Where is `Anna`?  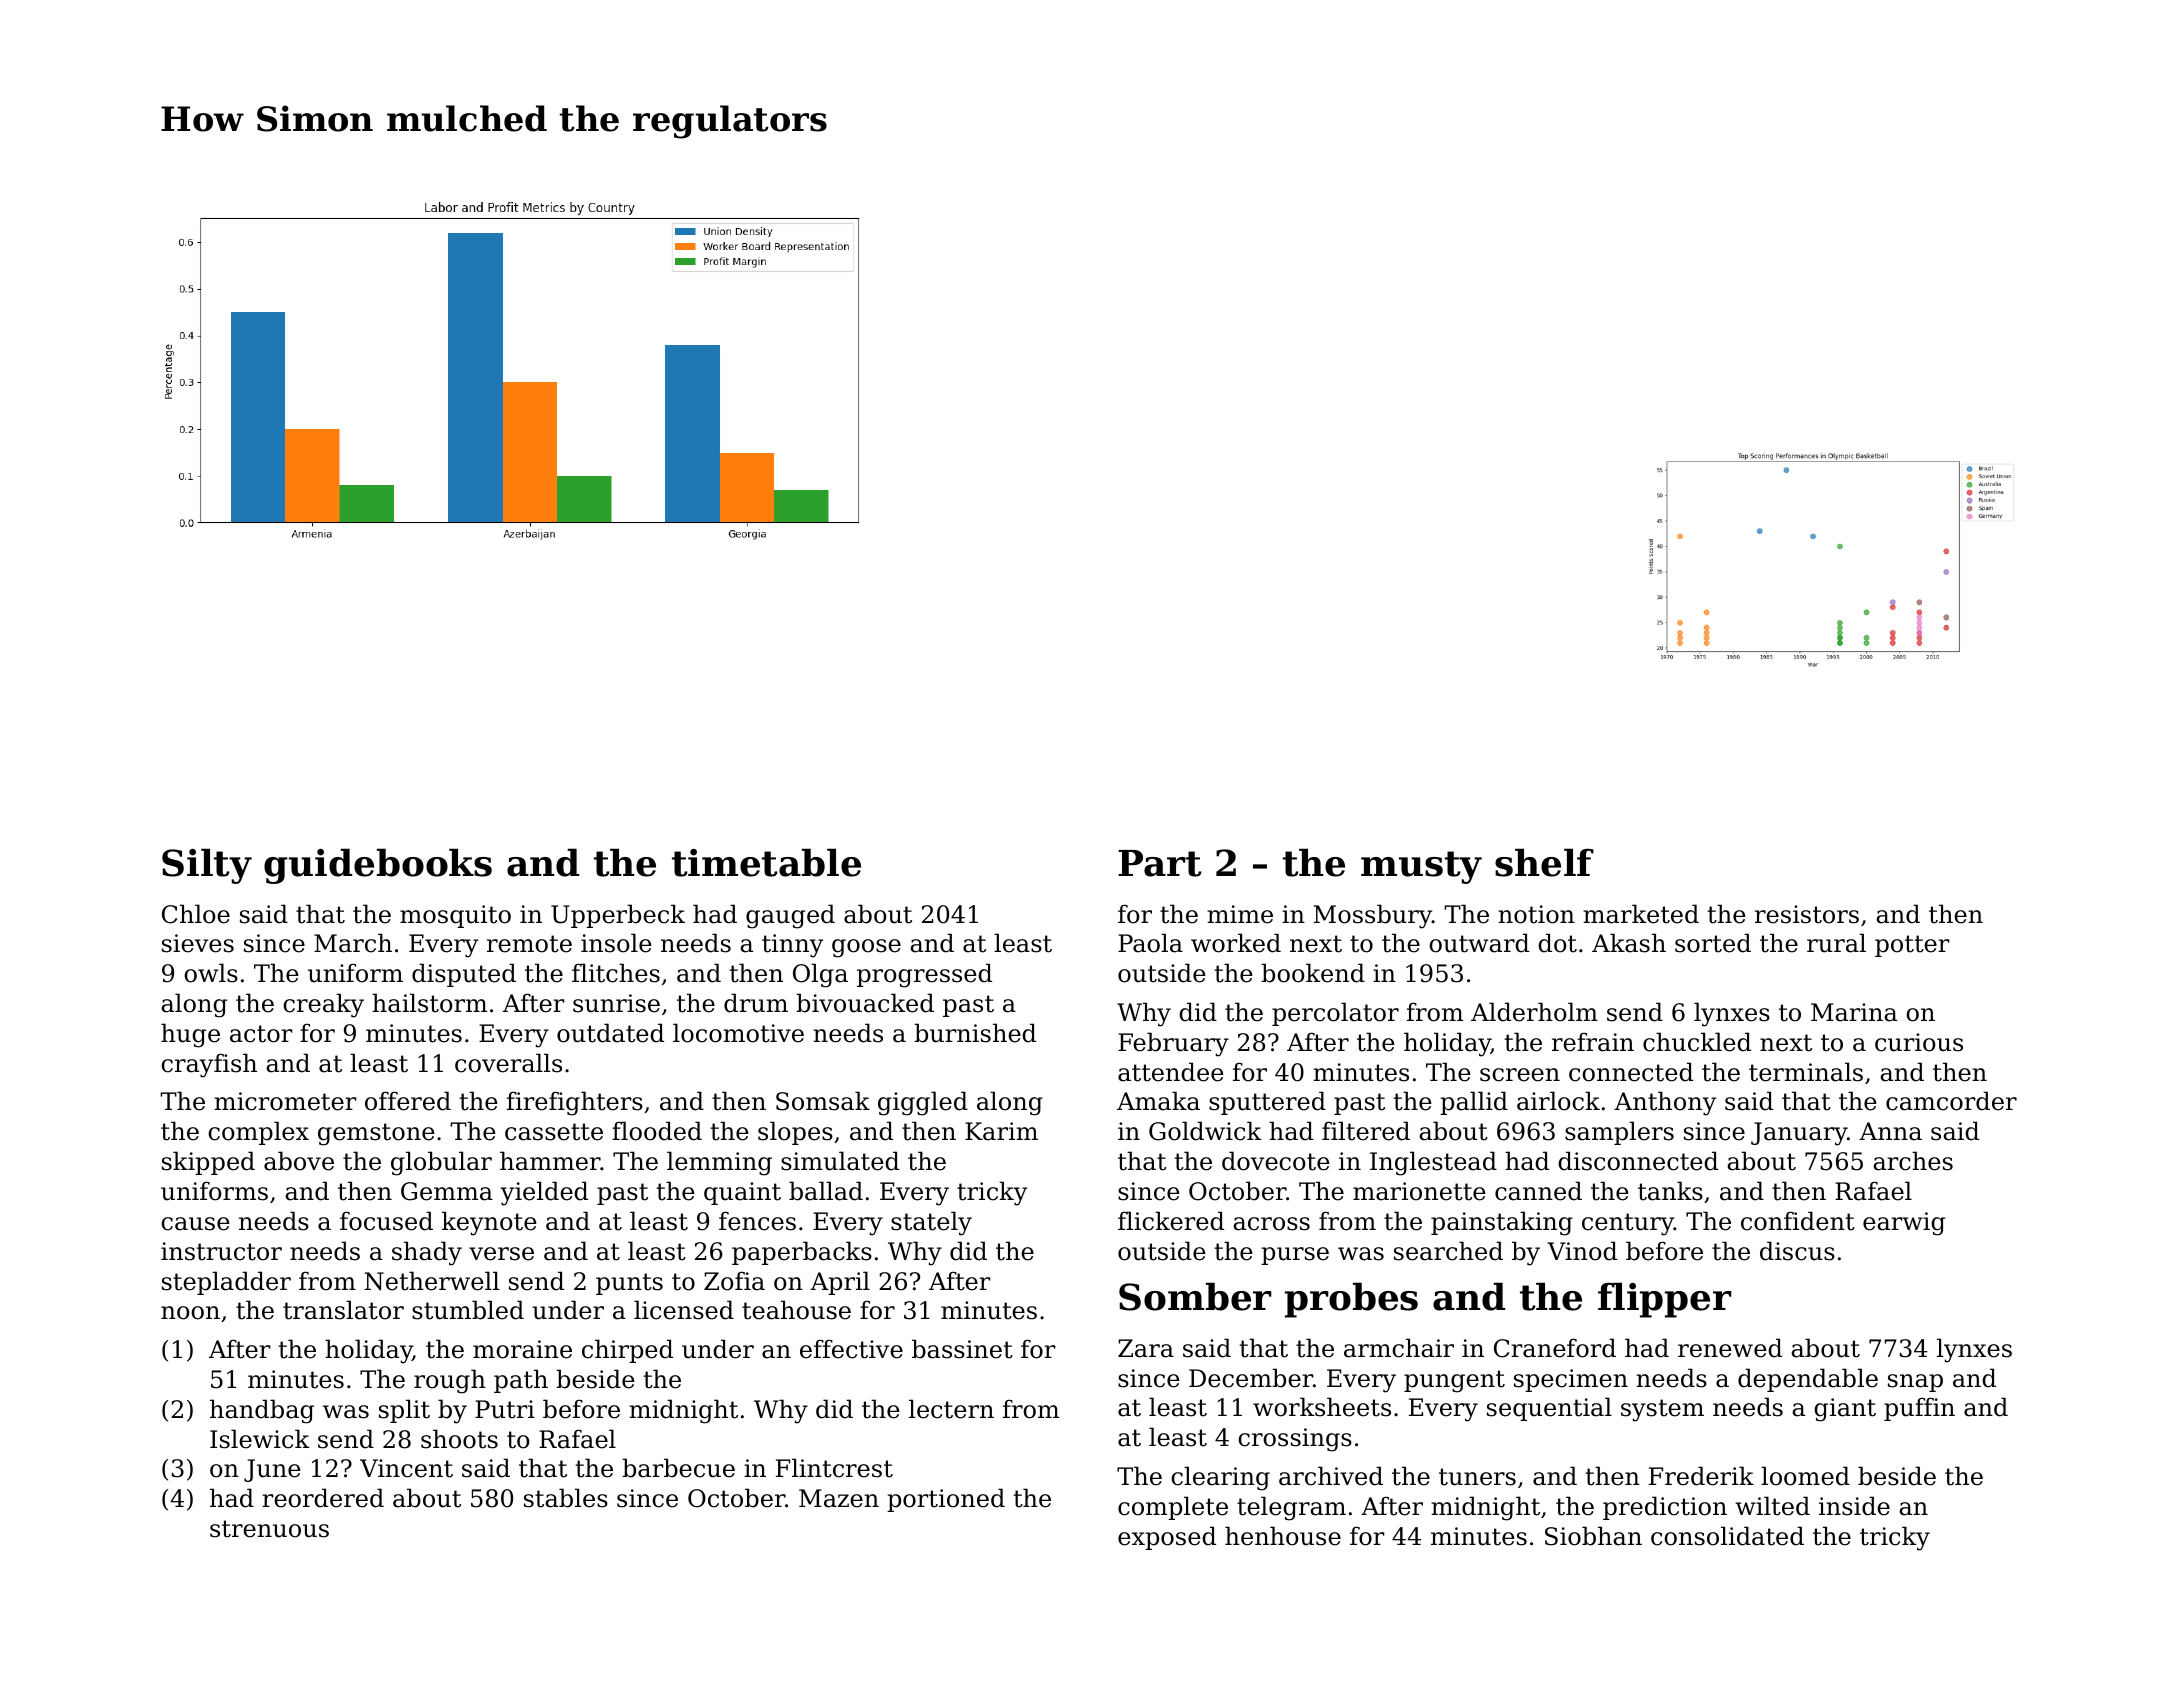 Anna is located at coordinates (1890, 1131).
